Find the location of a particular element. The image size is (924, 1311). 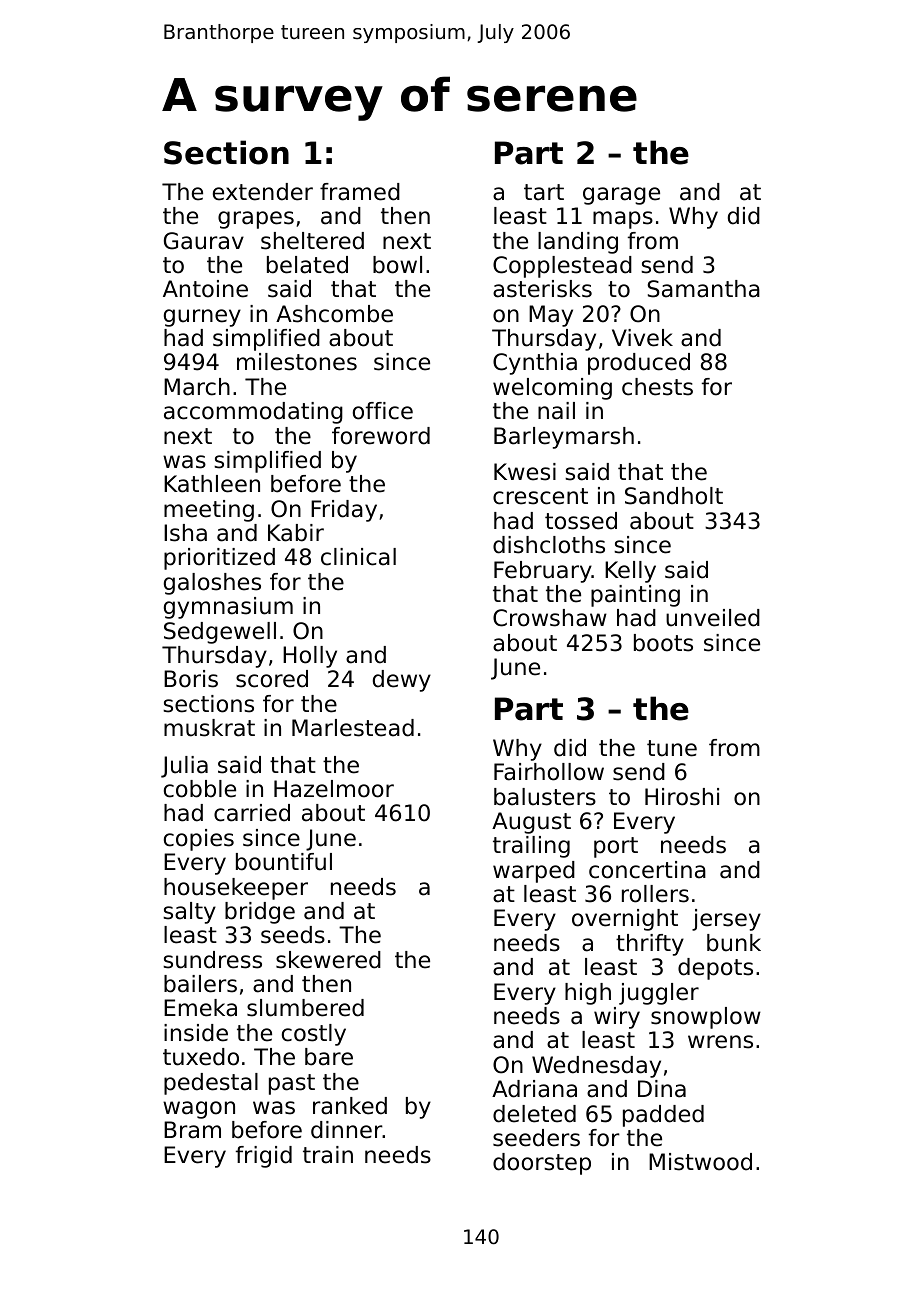

cobble is located at coordinates (200, 789).
